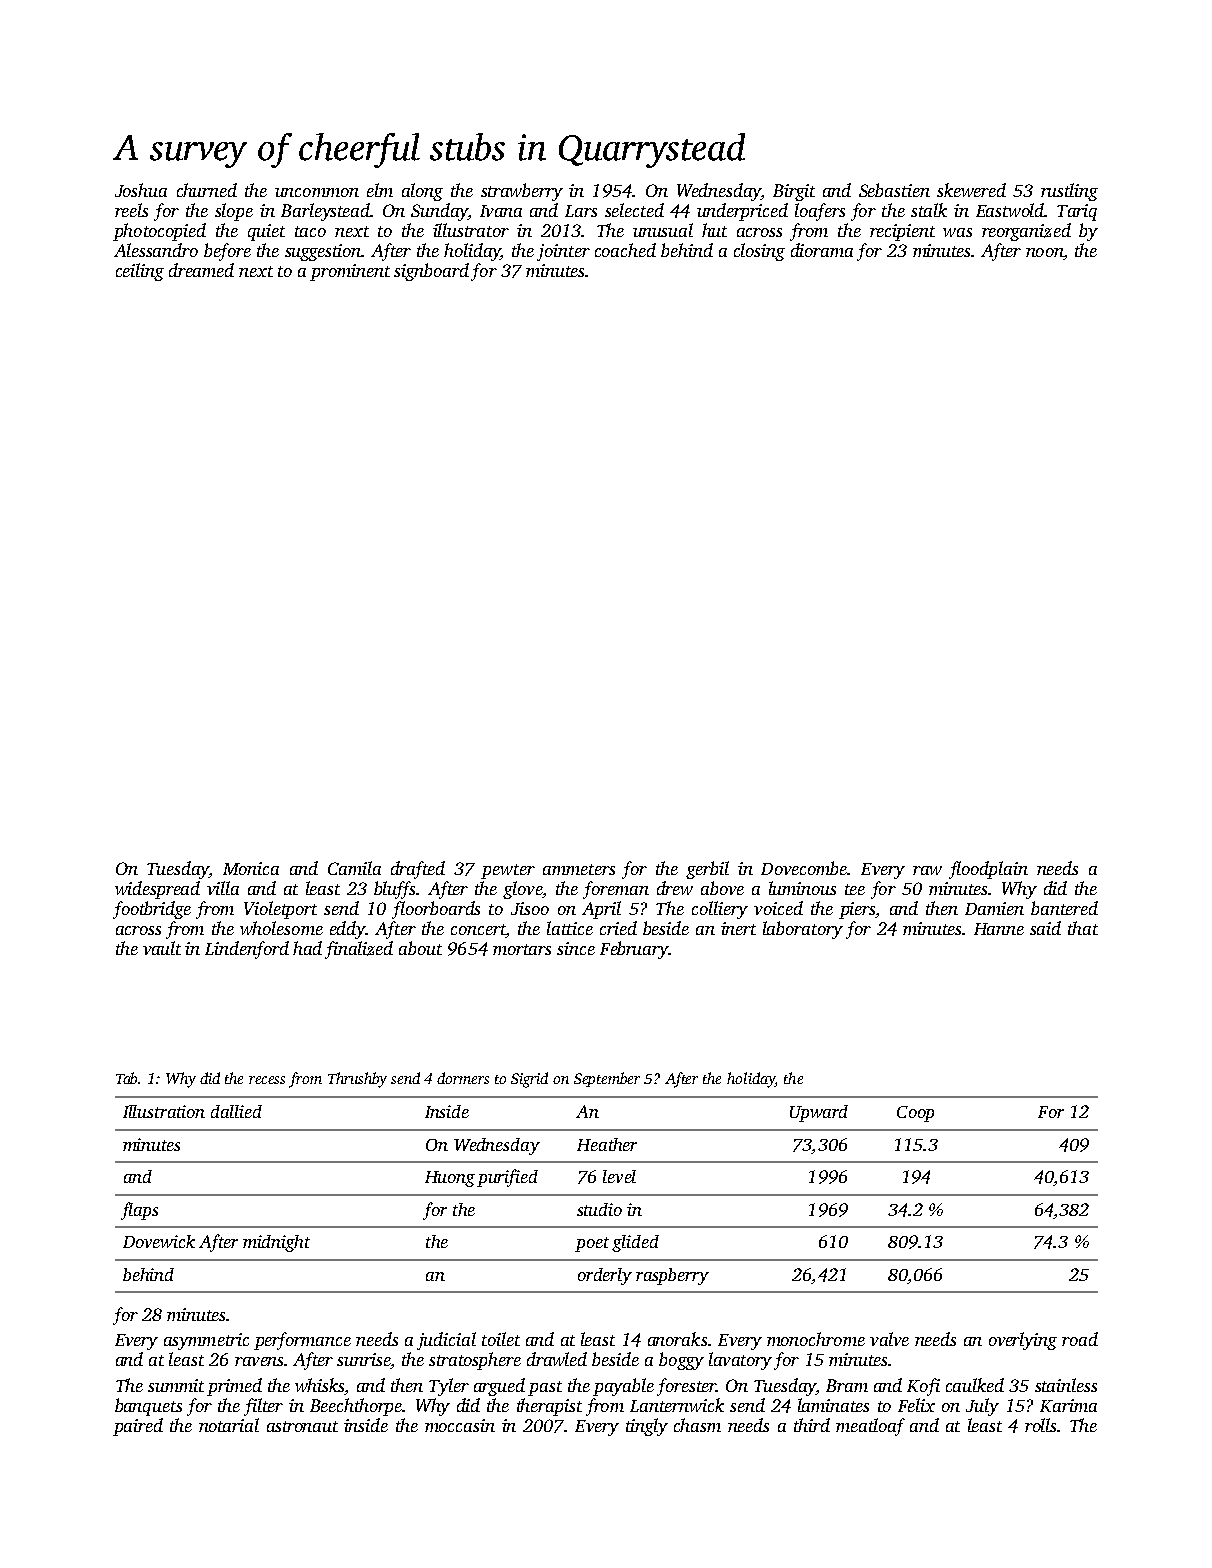 This image has width=1212, height=1568. Describe the element at coordinates (634, 210) in the image. I see `selected` at that location.
